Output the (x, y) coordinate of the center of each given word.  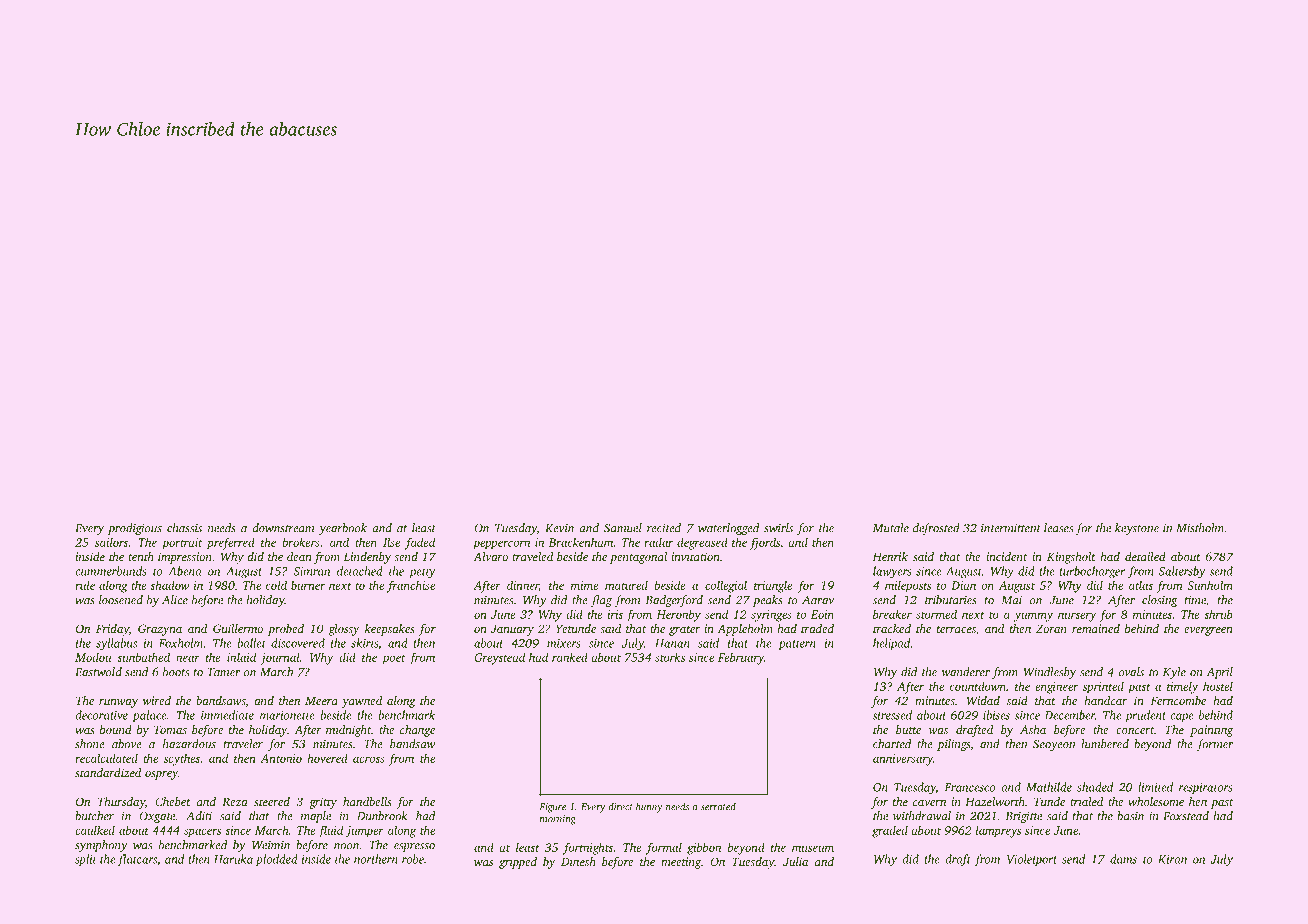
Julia (795, 861)
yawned (362, 702)
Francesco (969, 787)
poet (393, 659)
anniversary (903, 760)
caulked (95, 830)
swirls (778, 528)
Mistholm (1200, 528)
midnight (348, 731)
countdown (978, 687)
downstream (283, 528)
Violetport (1032, 860)
